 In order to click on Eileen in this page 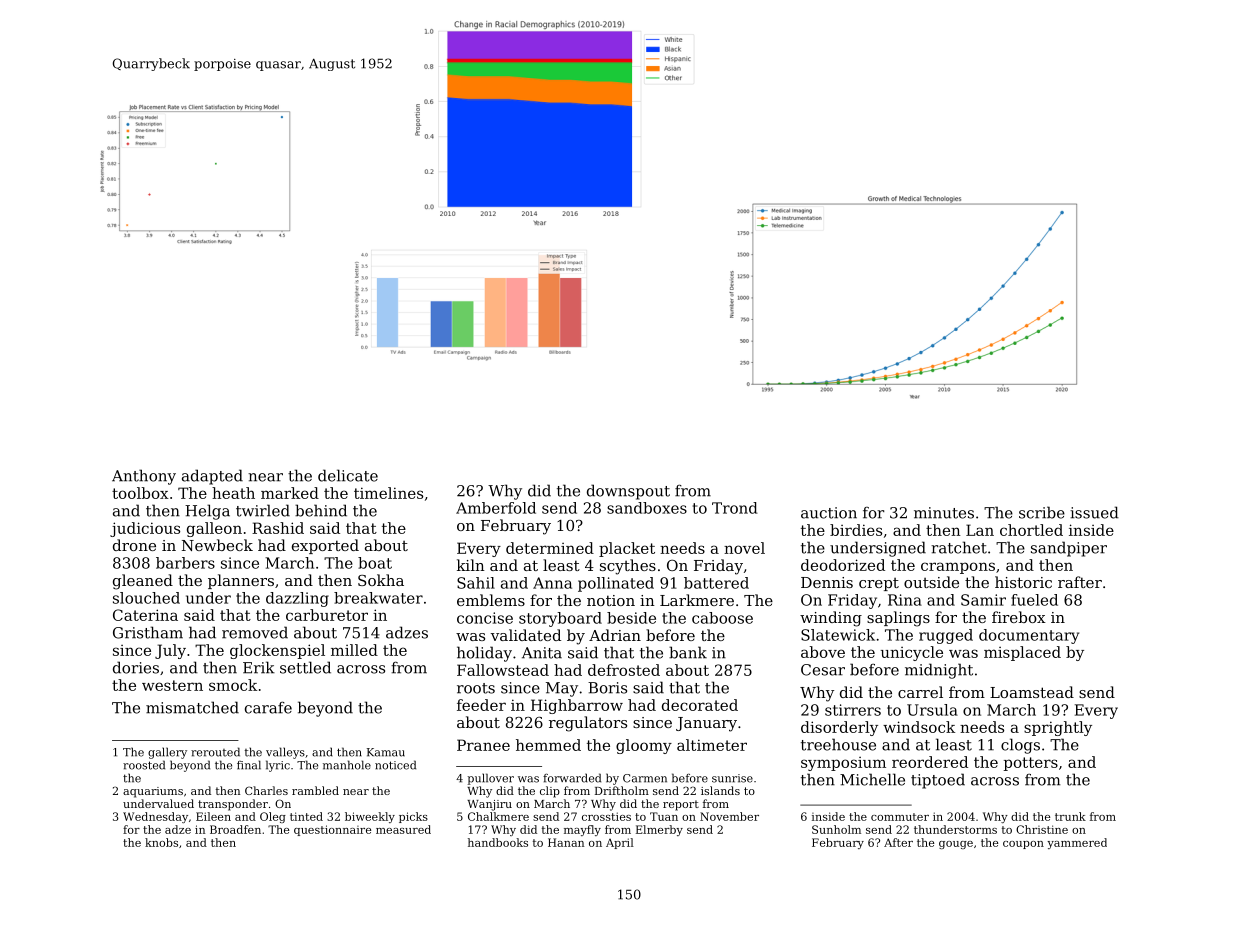, I will do `click(213, 816)`.
